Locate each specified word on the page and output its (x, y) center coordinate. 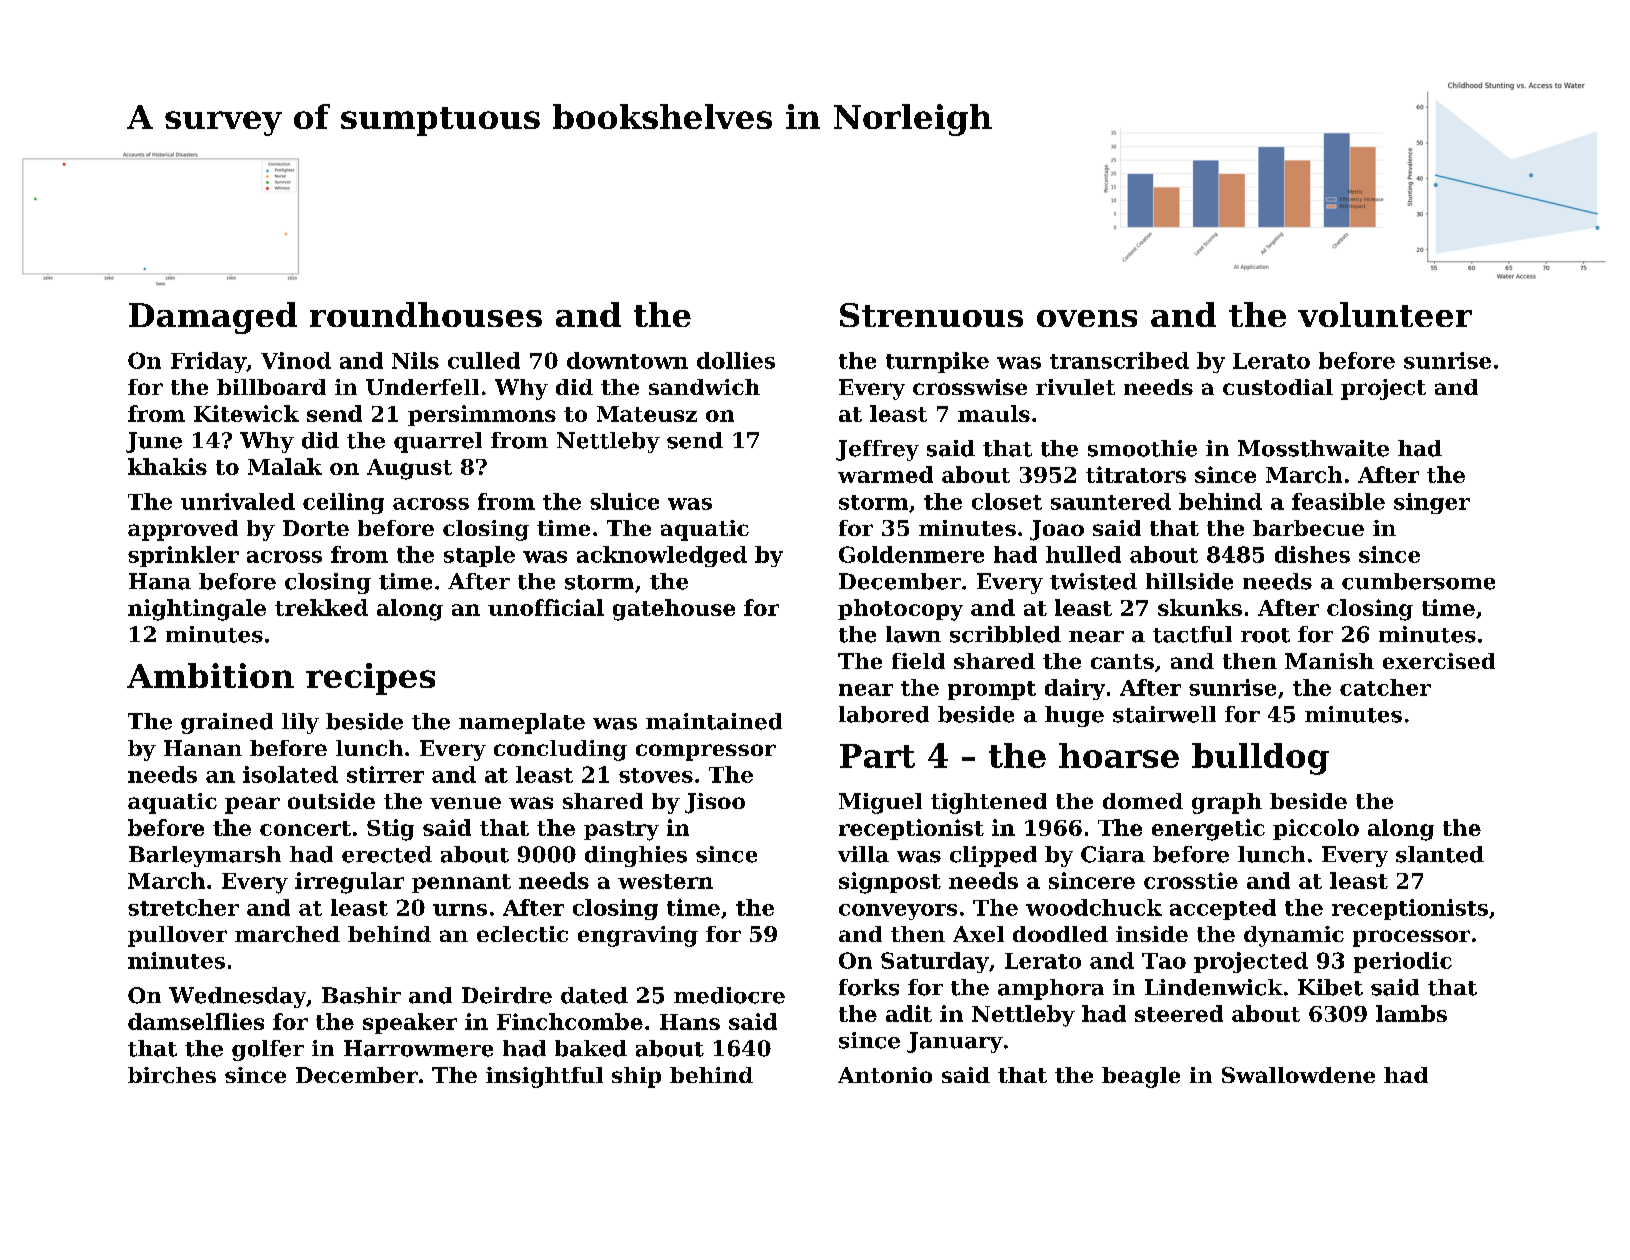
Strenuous (931, 315)
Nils (415, 360)
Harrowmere (418, 1048)
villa (863, 854)
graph (1227, 803)
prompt (992, 690)
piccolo (1316, 829)
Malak (285, 466)
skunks (1200, 607)
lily (300, 723)
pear (252, 805)
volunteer (1385, 314)
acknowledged (662, 556)
